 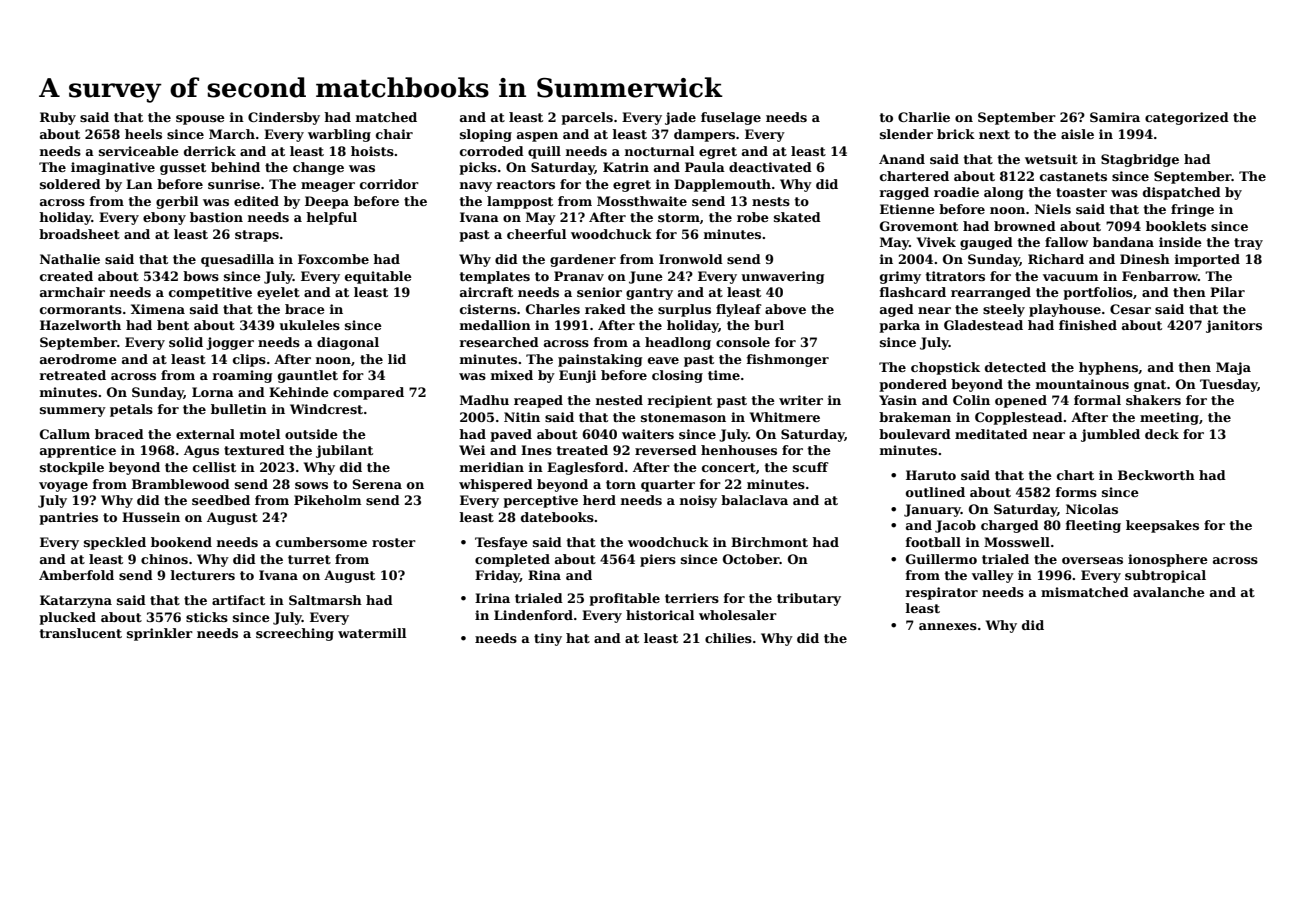 I want to click on change, so click(x=318, y=168).
